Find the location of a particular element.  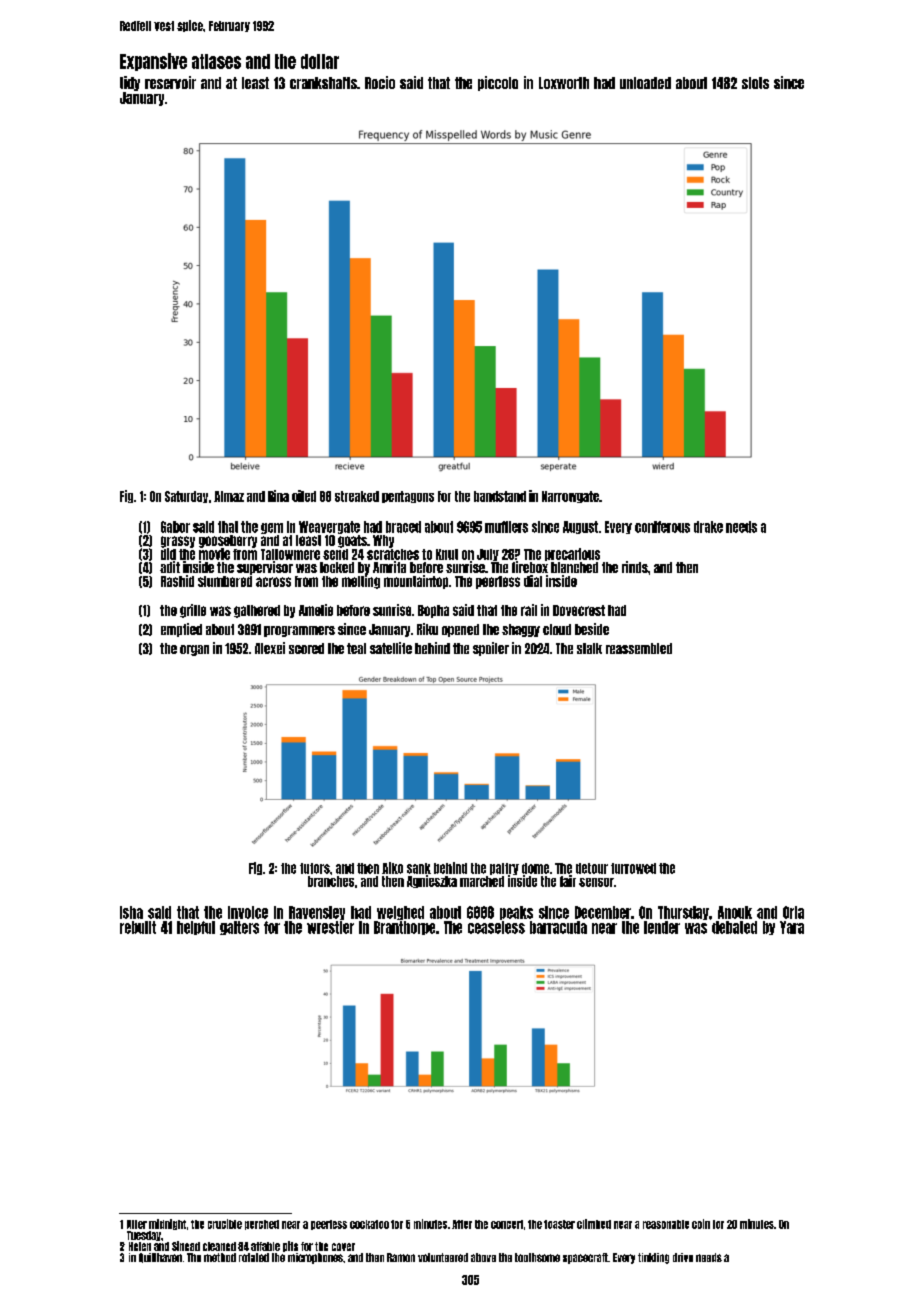

cockatoo is located at coordinates (369, 1224).
